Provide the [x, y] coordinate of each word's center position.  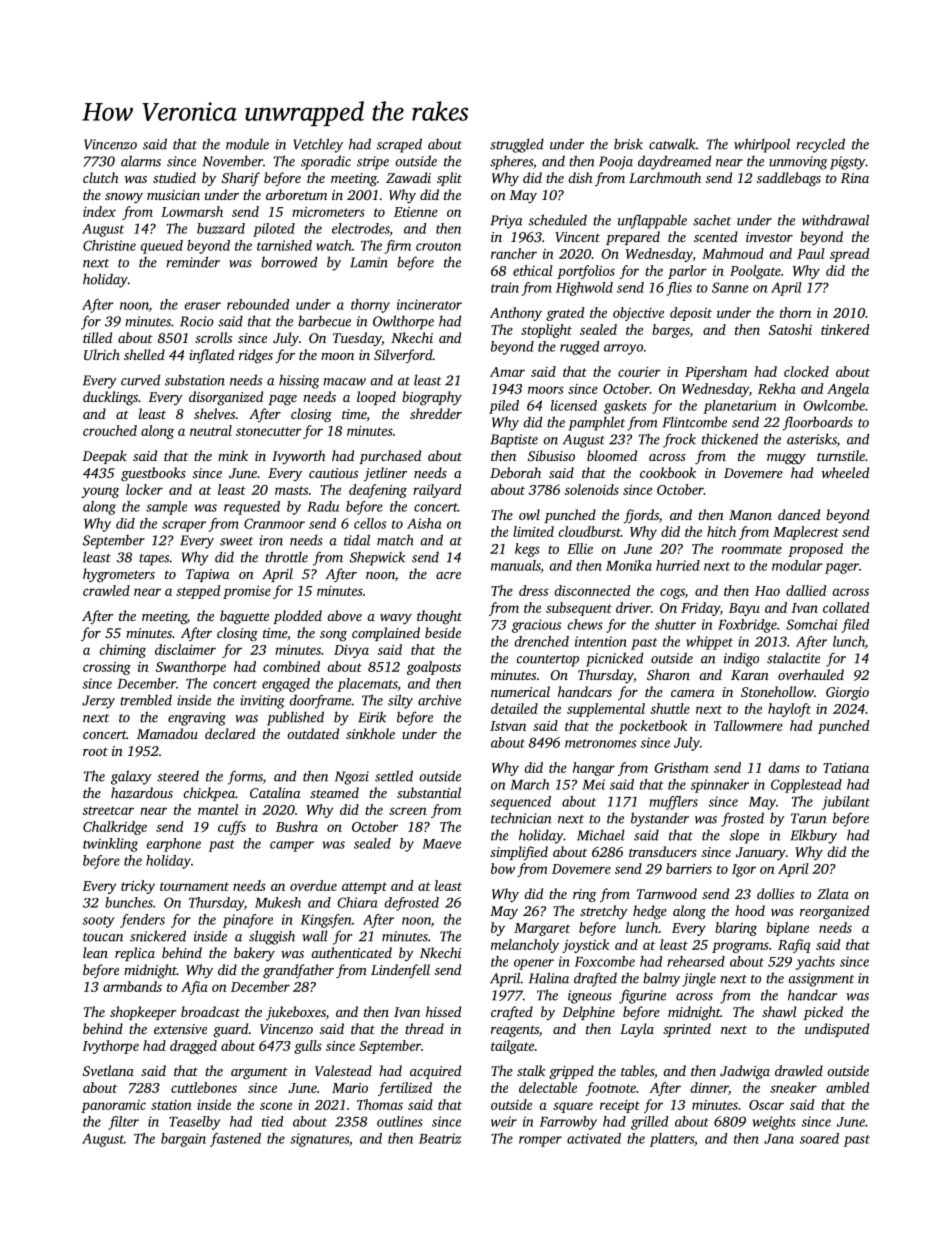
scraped [399, 145]
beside [443, 632]
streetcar [108, 810]
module [247, 144]
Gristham [681, 767]
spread [849, 255]
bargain [183, 1140]
